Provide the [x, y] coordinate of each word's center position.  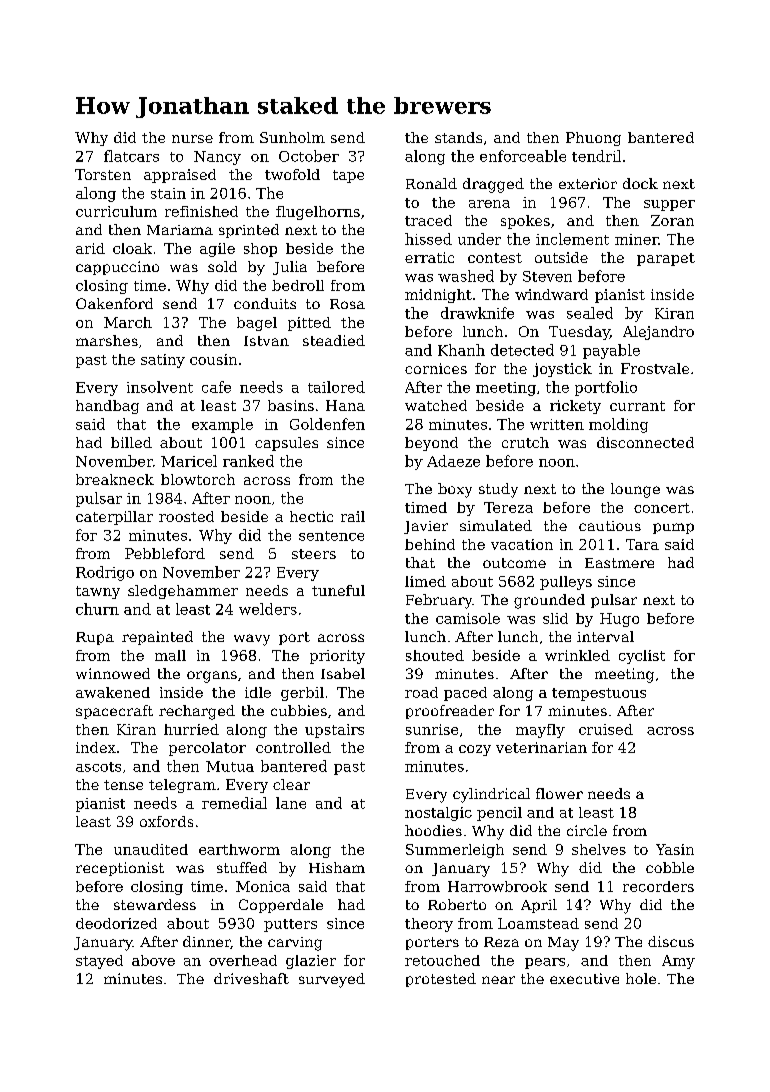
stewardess [155, 904]
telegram [182, 786]
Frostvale [655, 368]
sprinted [249, 231]
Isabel [343, 673]
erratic [429, 257]
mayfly [540, 731]
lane [291, 803]
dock [640, 183]
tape [348, 176]
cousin [213, 359]
